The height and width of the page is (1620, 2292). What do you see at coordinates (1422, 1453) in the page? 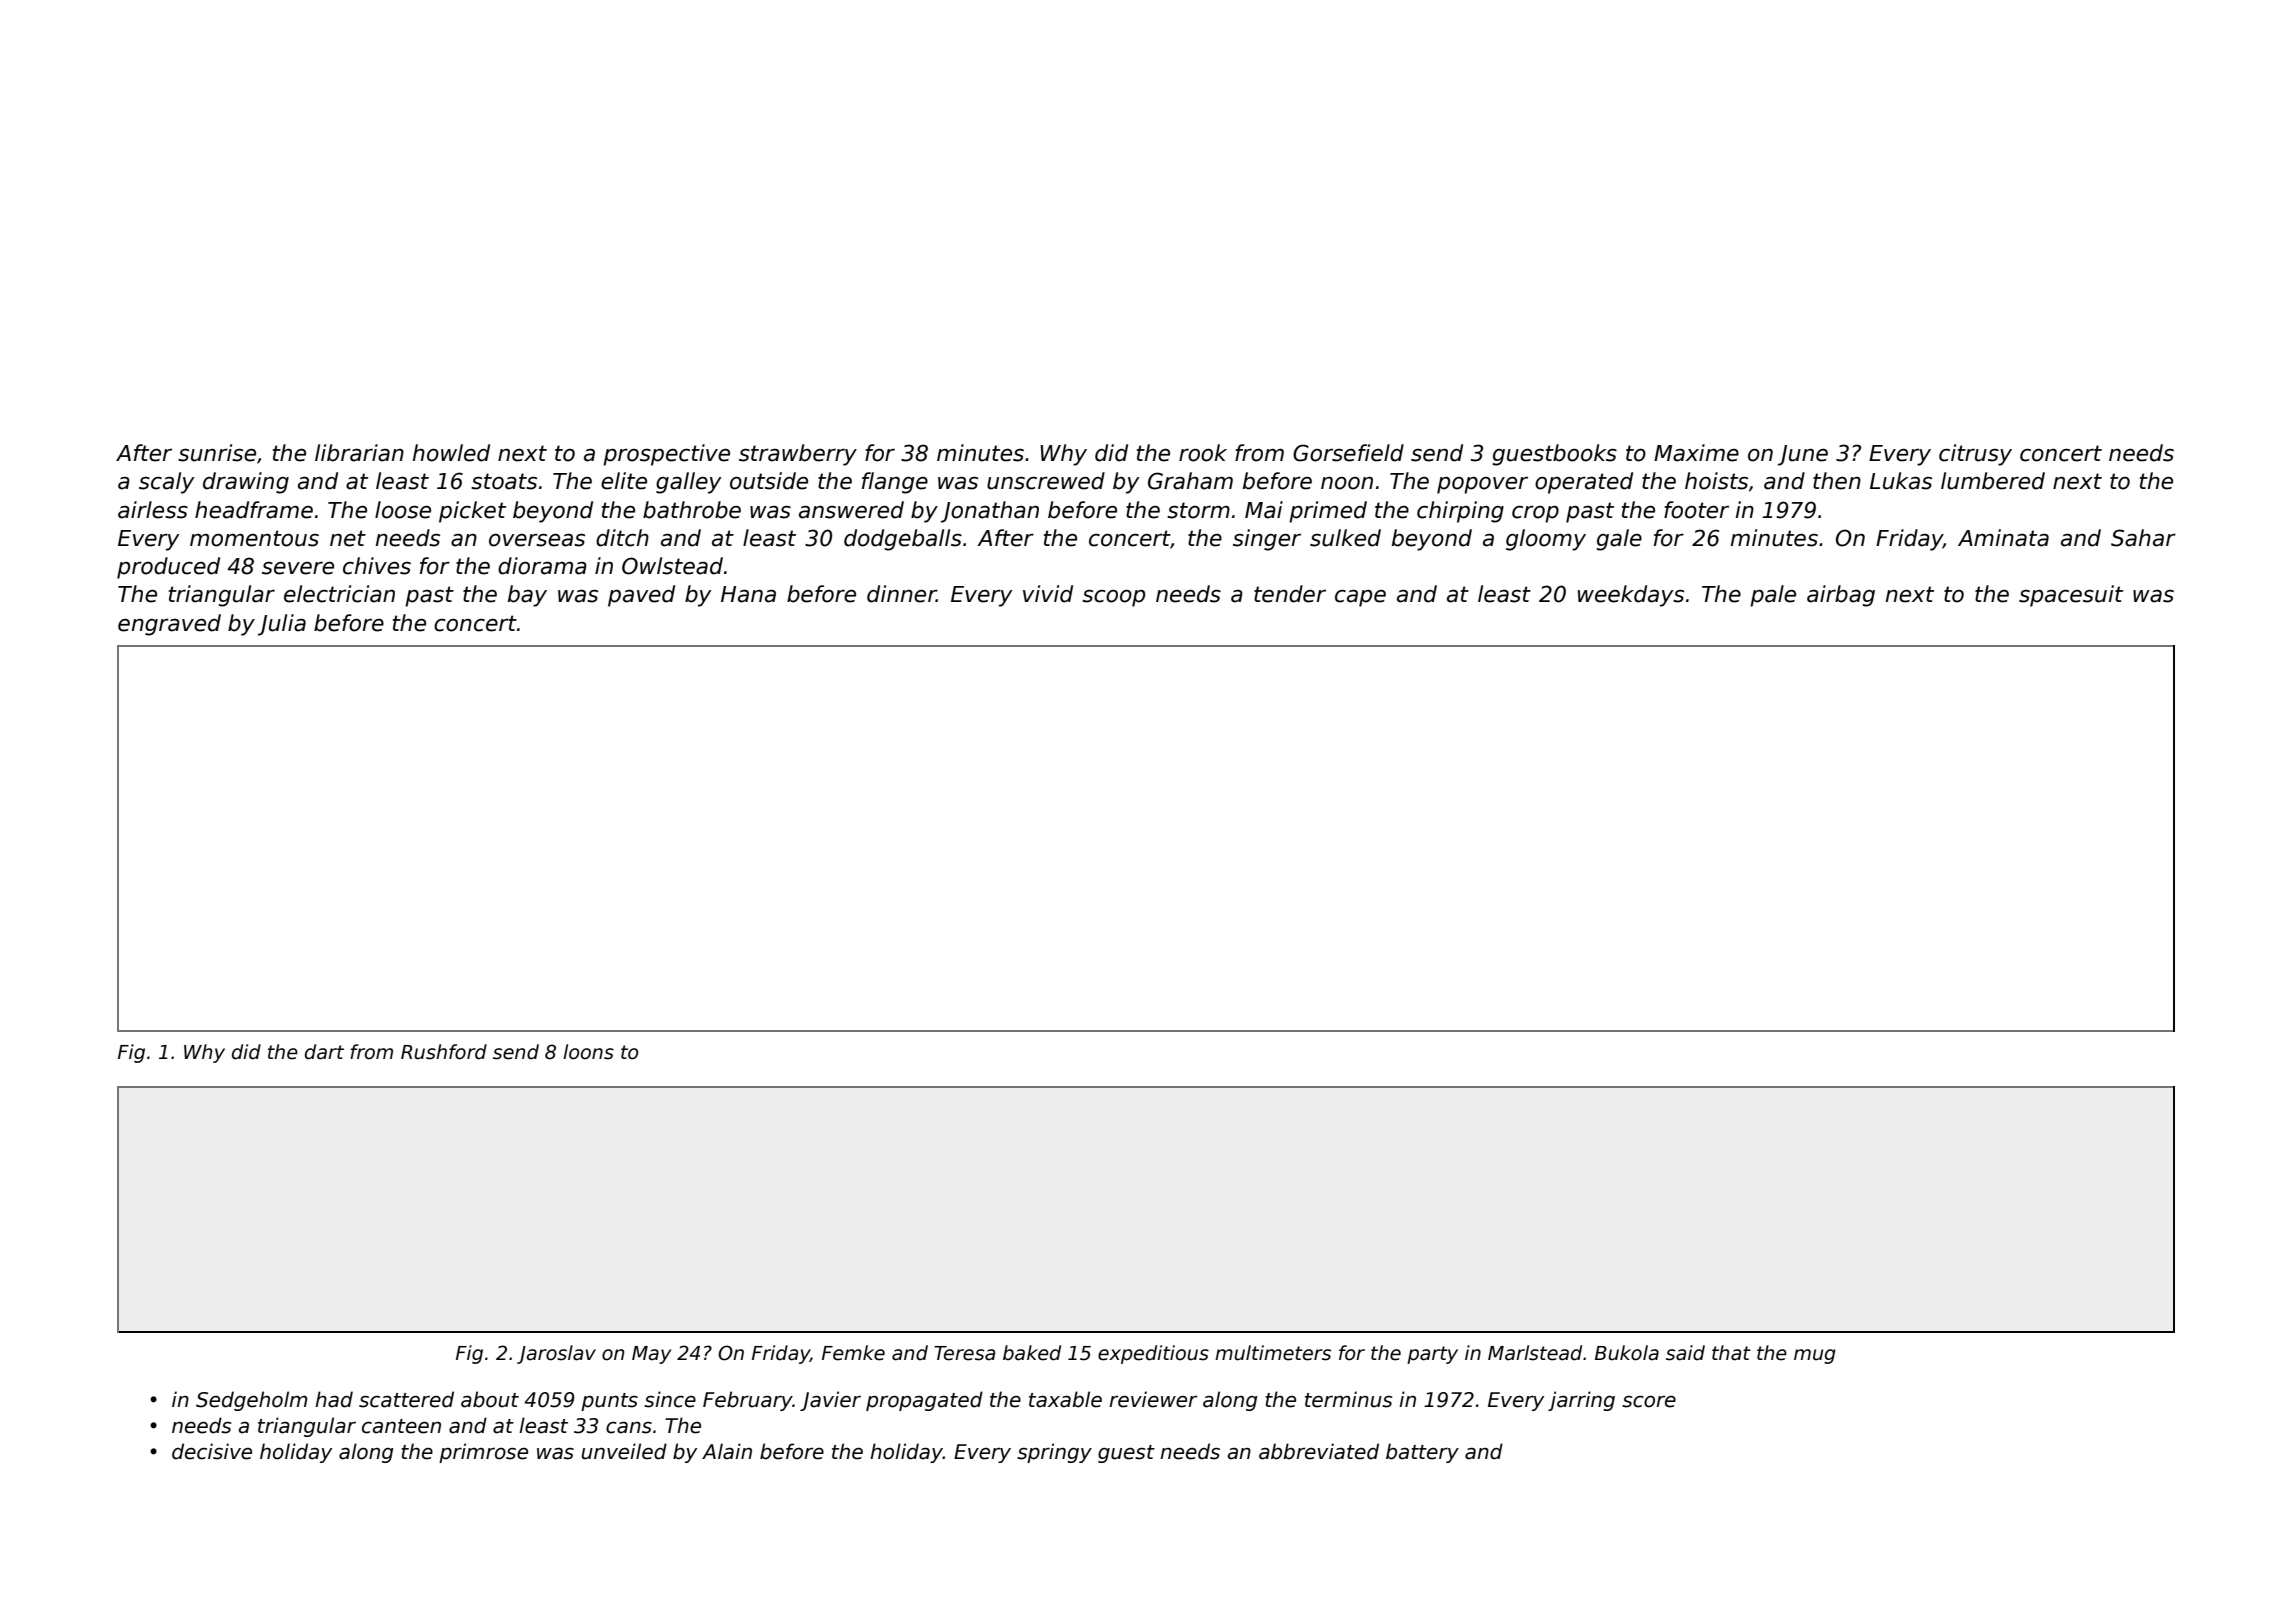
I see `battery` at bounding box center [1422, 1453].
